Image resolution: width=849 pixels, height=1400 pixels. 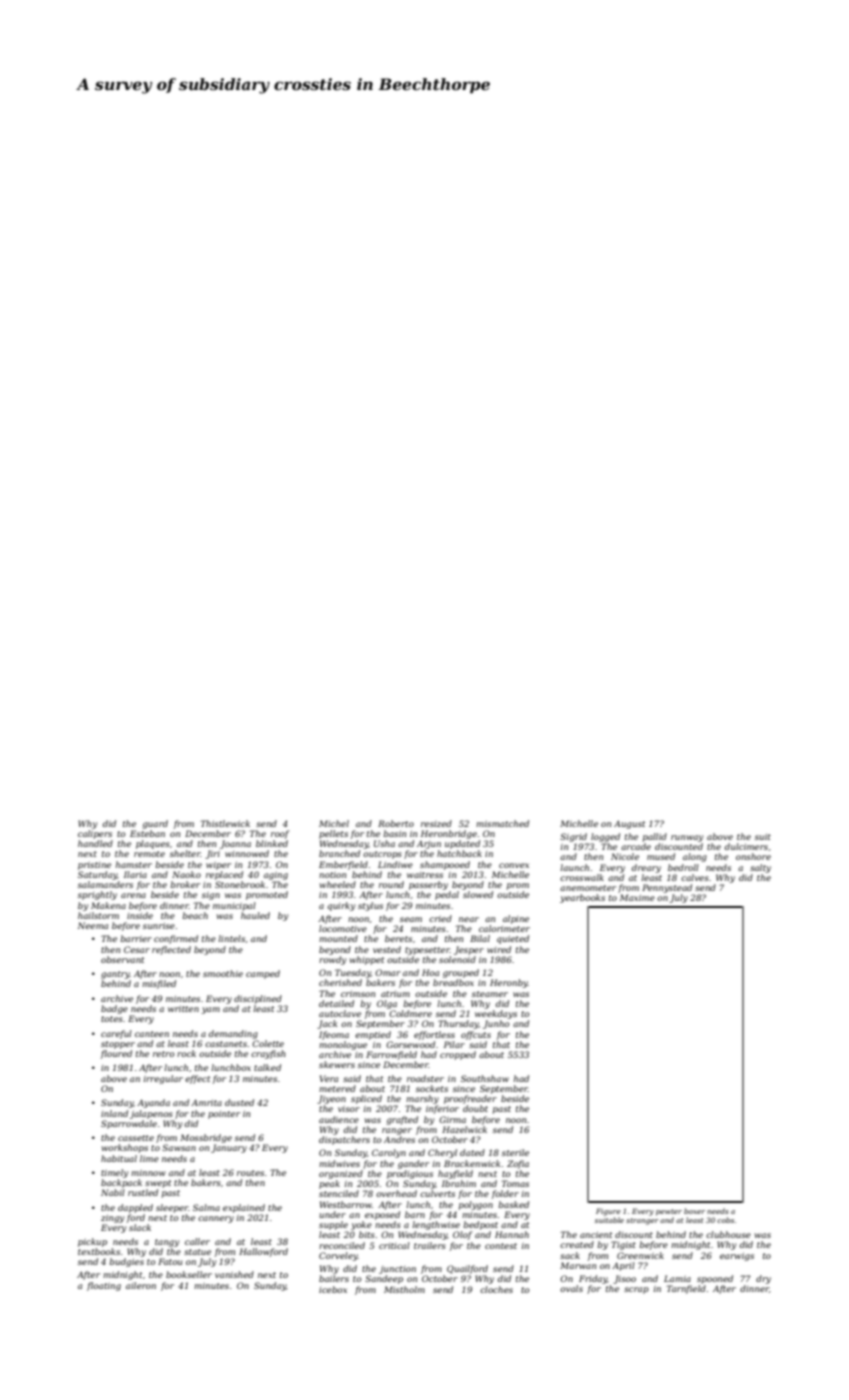 I want to click on August, so click(x=629, y=825).
